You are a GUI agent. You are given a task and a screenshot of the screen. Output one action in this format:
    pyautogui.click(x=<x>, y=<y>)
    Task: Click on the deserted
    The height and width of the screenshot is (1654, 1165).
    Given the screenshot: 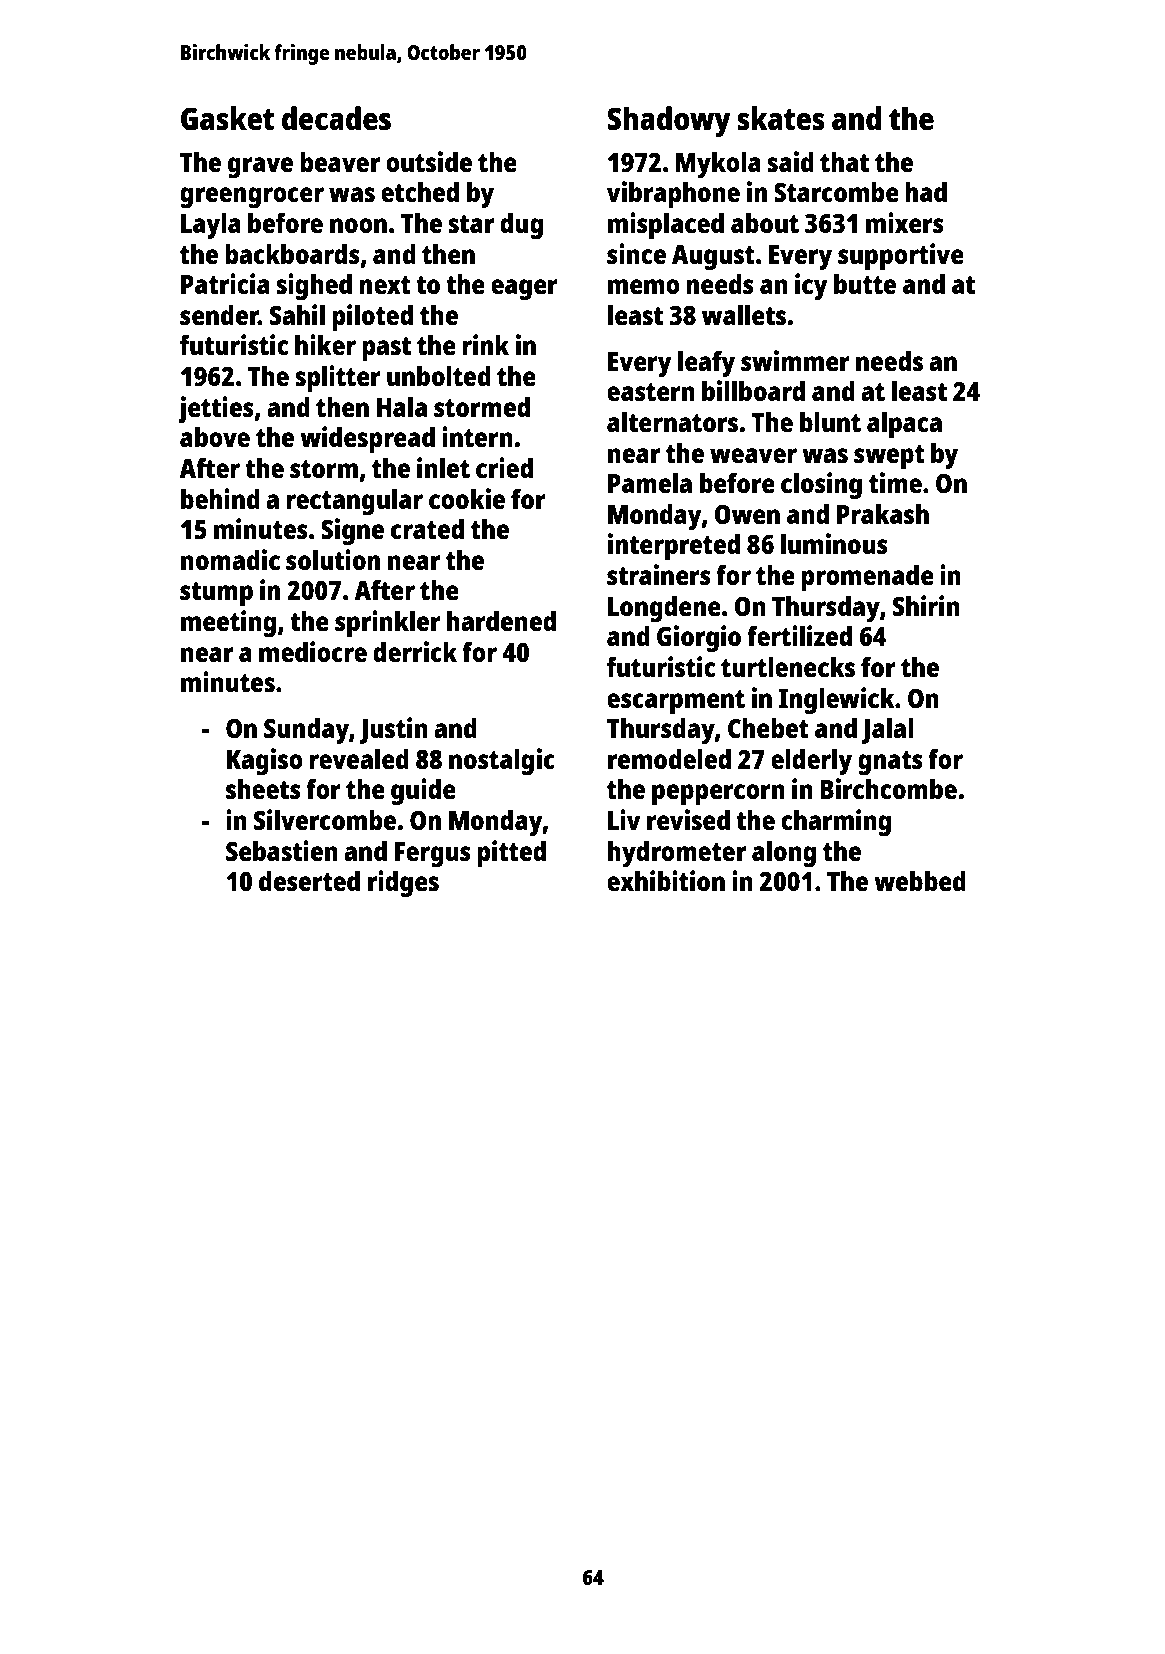 What is the action you would take?
    pyautogui.click(x=309, y=881)
